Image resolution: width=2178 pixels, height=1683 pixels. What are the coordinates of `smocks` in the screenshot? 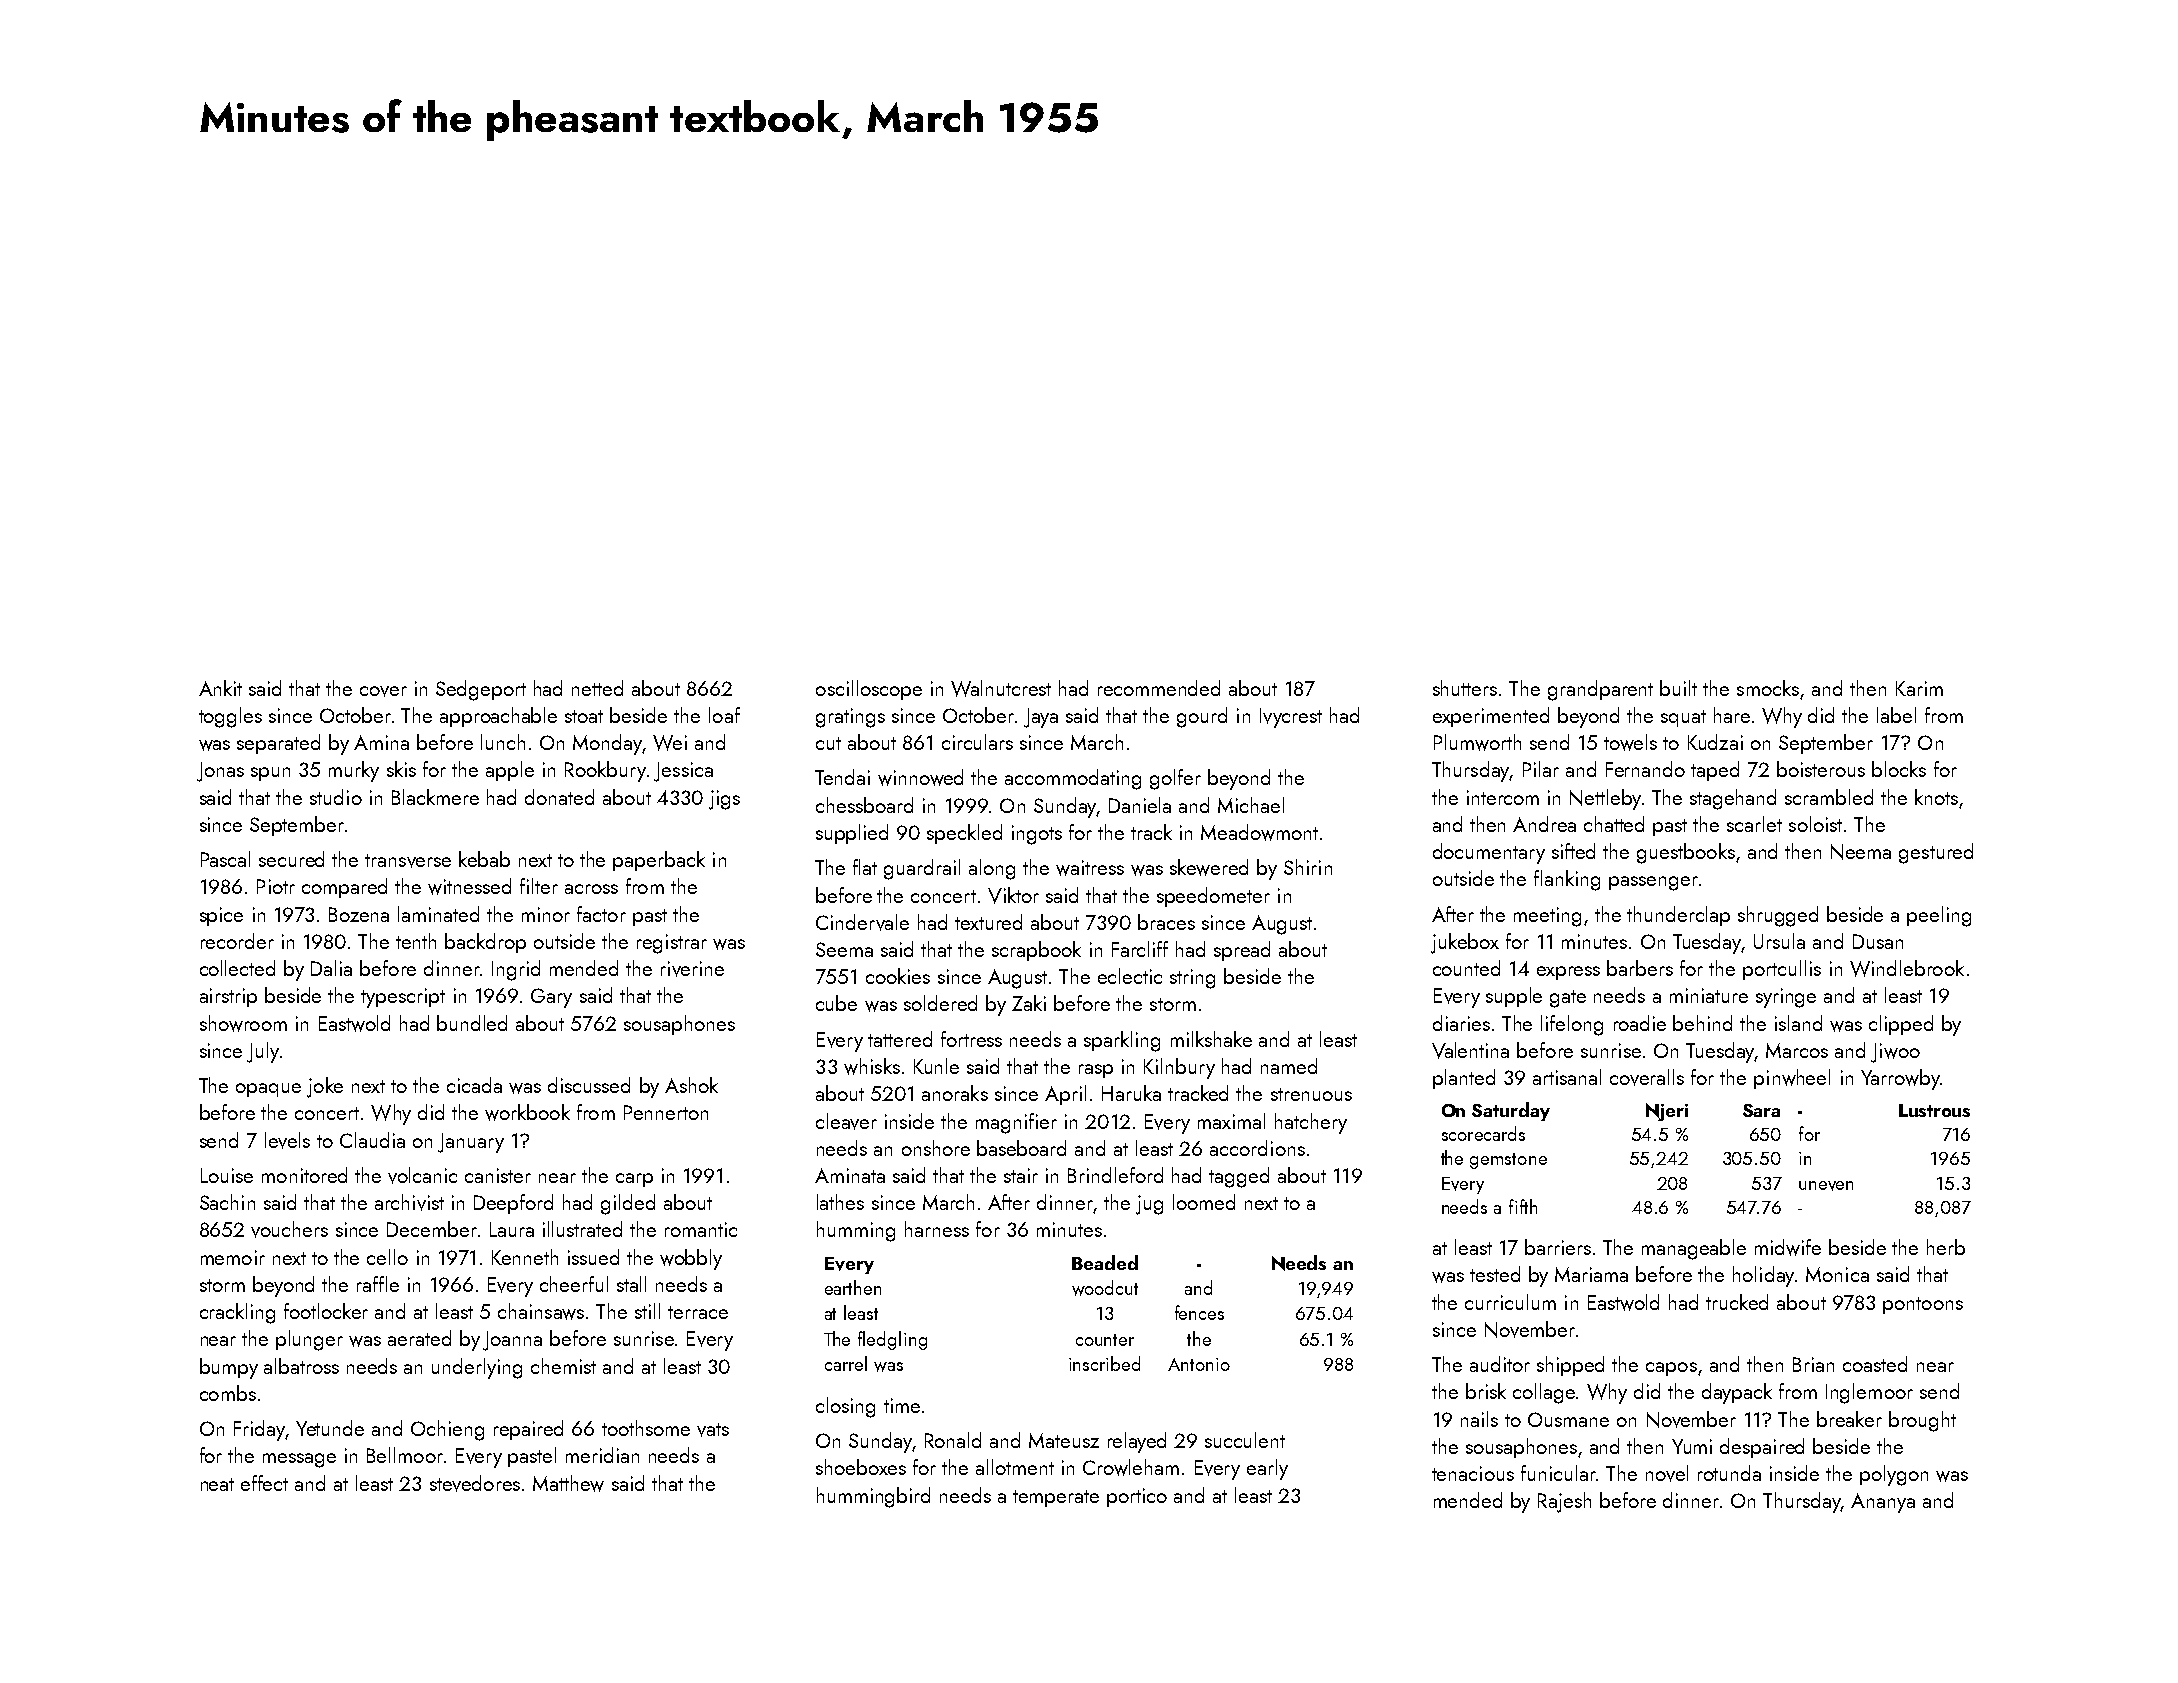 It's located at (1768, 688).
